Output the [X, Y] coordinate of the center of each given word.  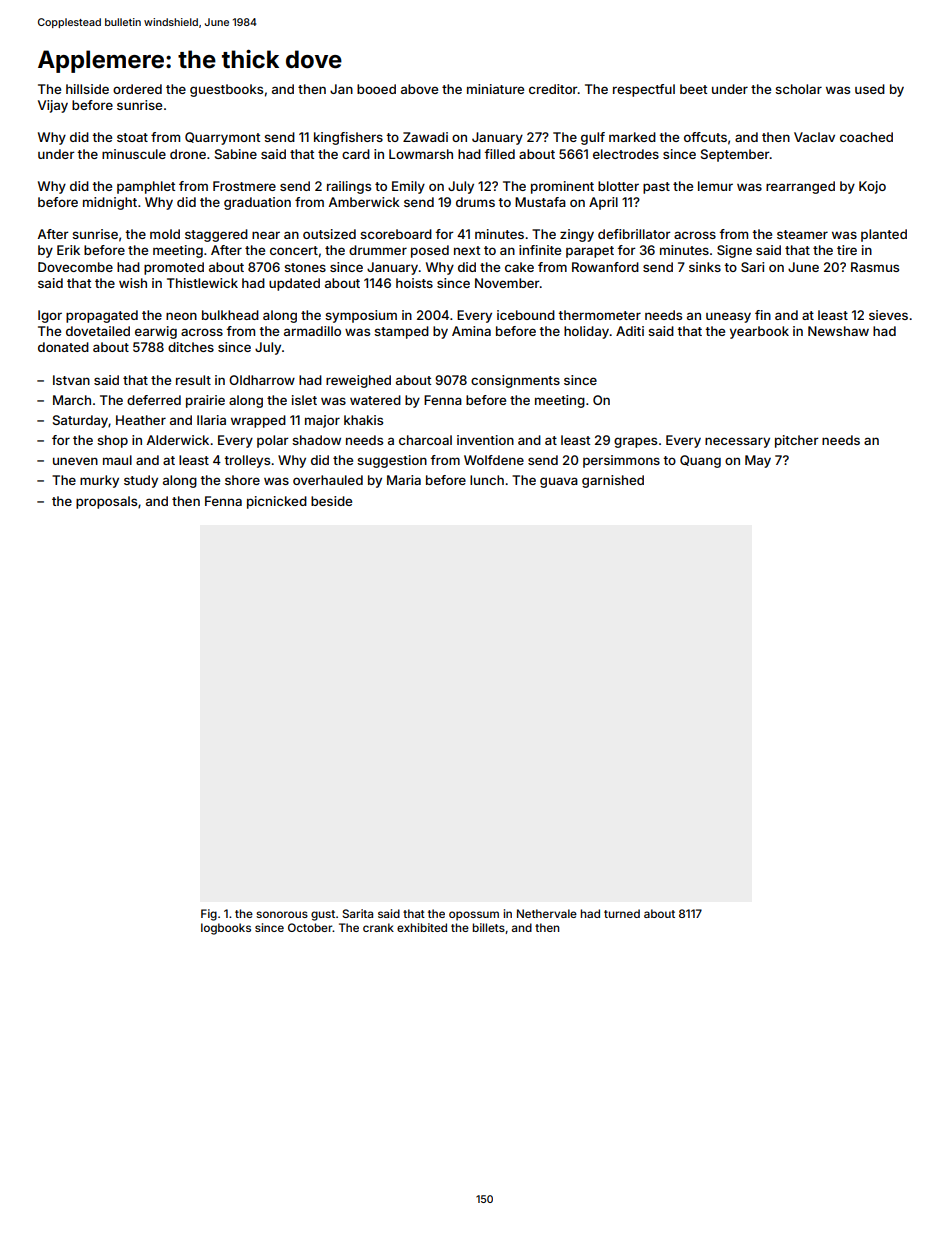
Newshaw [838, 331]
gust [323, 915]
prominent [562, 187]
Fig [209, 915]
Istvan [71, 380]
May [758, 461]
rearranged [800, 187]
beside [331, 501]
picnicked [277, 502]
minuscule [134, 154]
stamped [401, 332]
